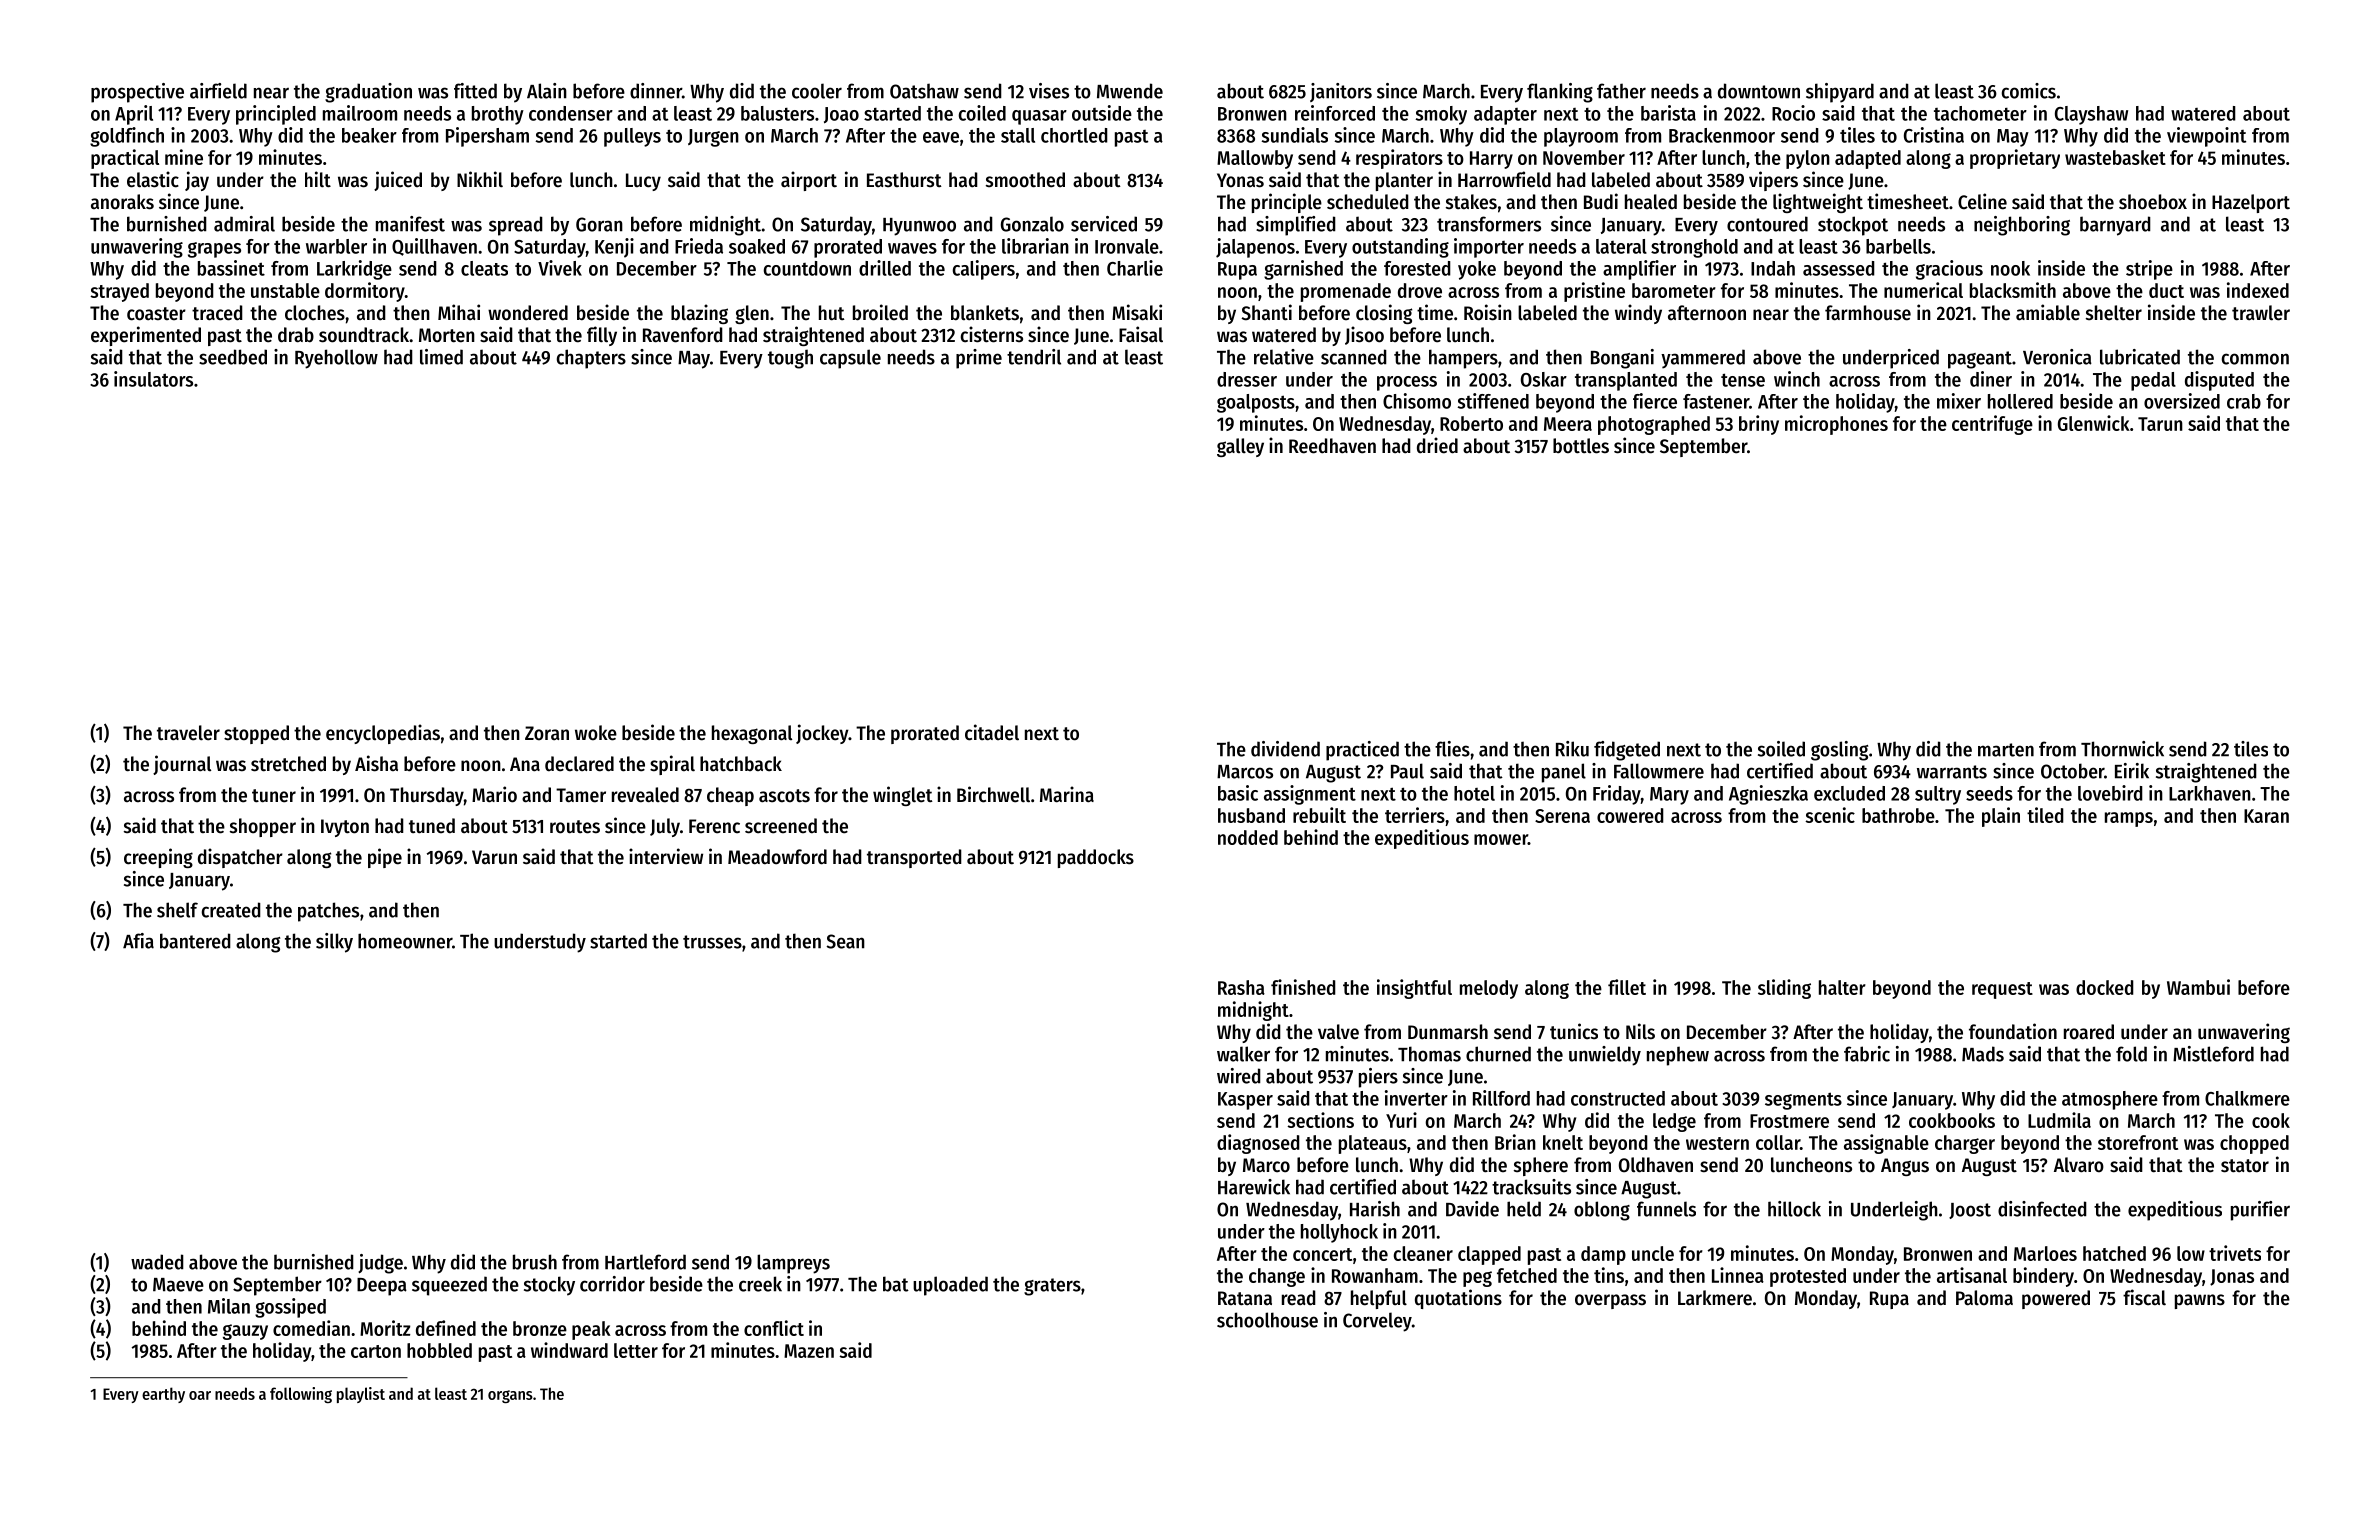  What do you see at coordinates (599, 224) in the document?
I see `Goran` at bounding box center [599, 224].
